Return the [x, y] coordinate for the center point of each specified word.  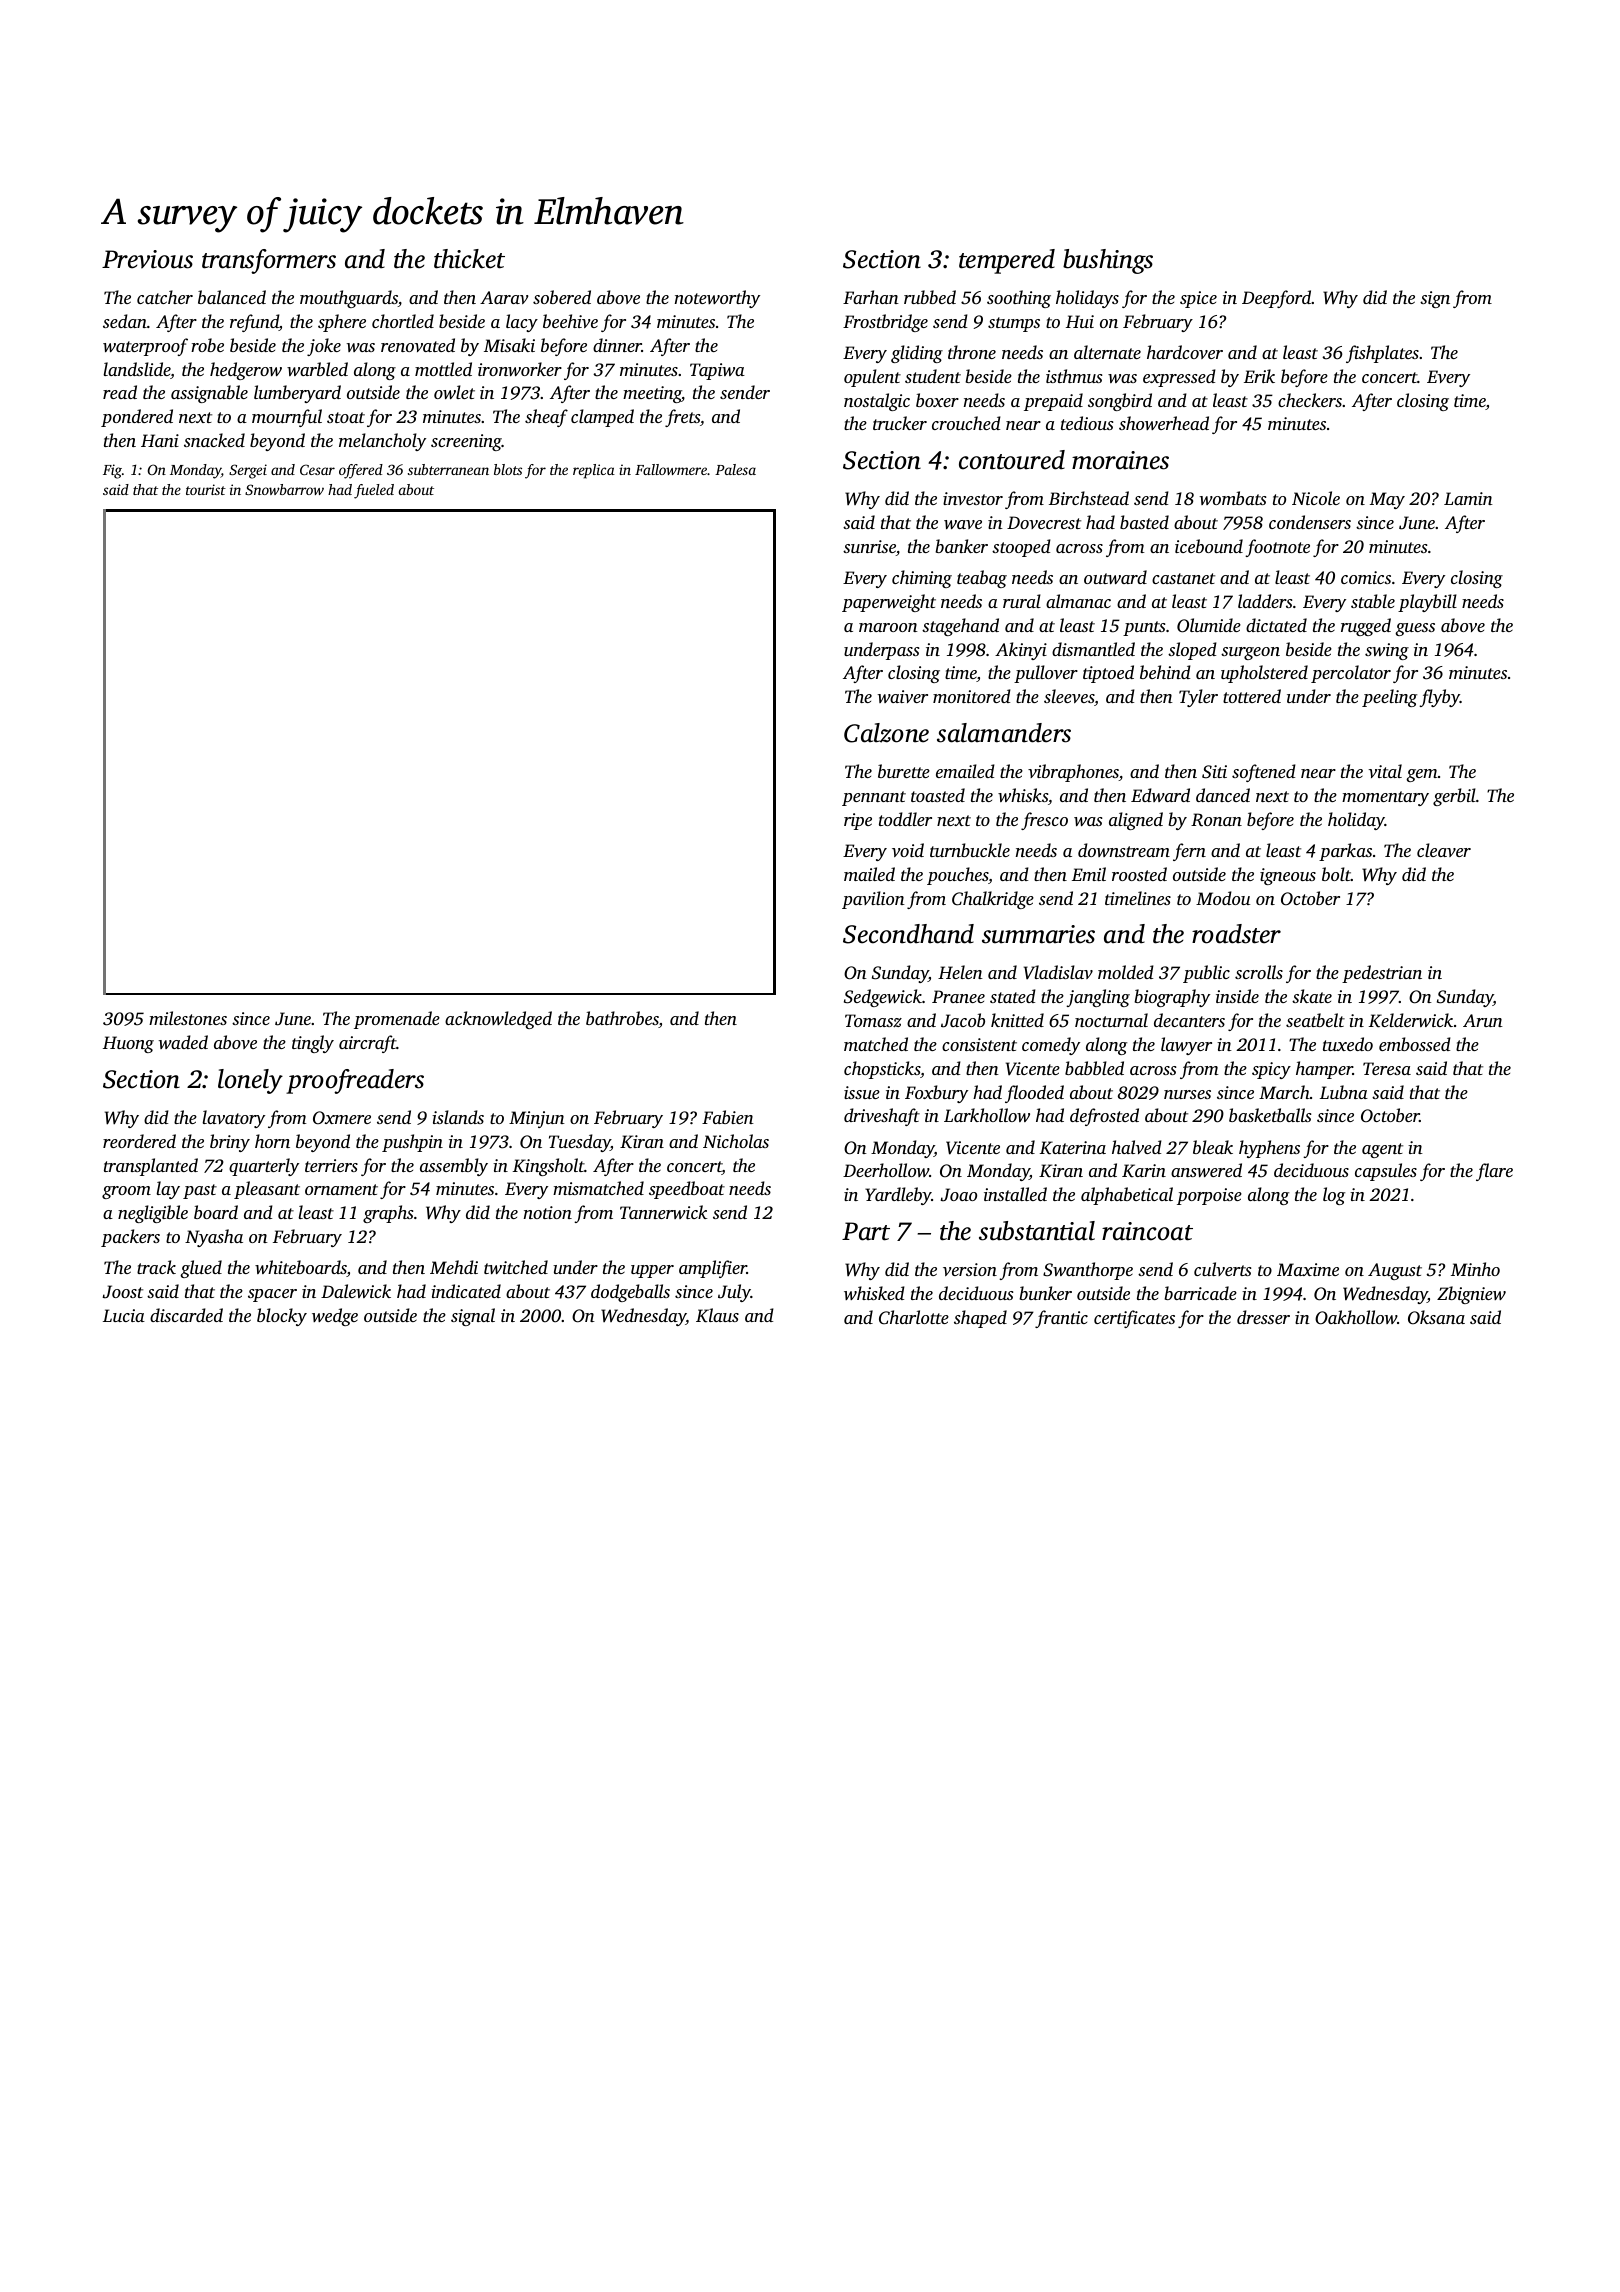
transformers [269, 261]
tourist [206, 489]
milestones [188, 1018]
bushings [1108, 261]
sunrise [869, 548]
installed [1015, 1194]
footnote [1277, 548]
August [1395, 1271]
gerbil [1454, 797]
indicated [466, 1291]
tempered [1007, 261]
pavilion [873, 900]
